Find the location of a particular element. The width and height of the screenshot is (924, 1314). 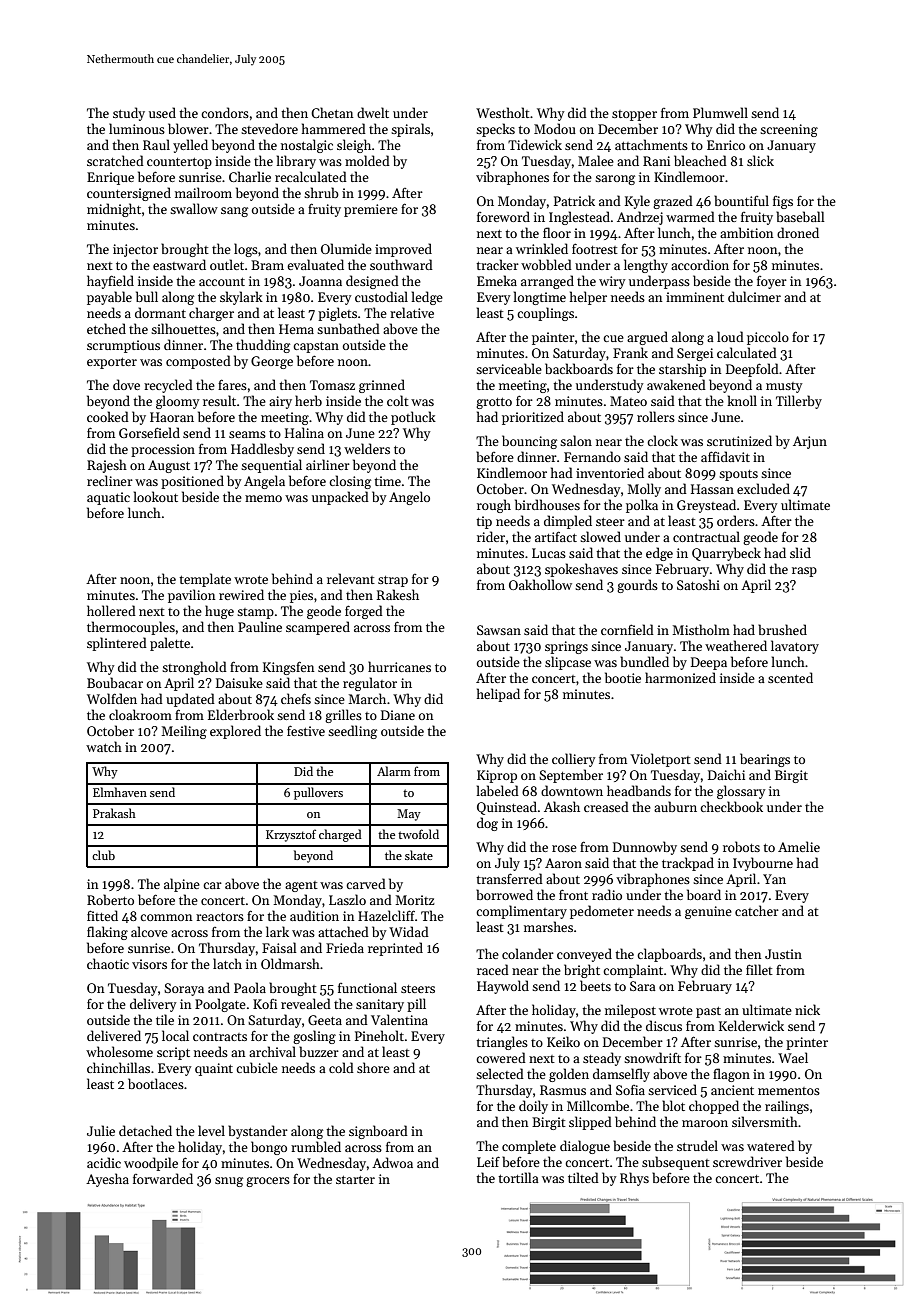

yelled is located at coordinates (190, 146).
